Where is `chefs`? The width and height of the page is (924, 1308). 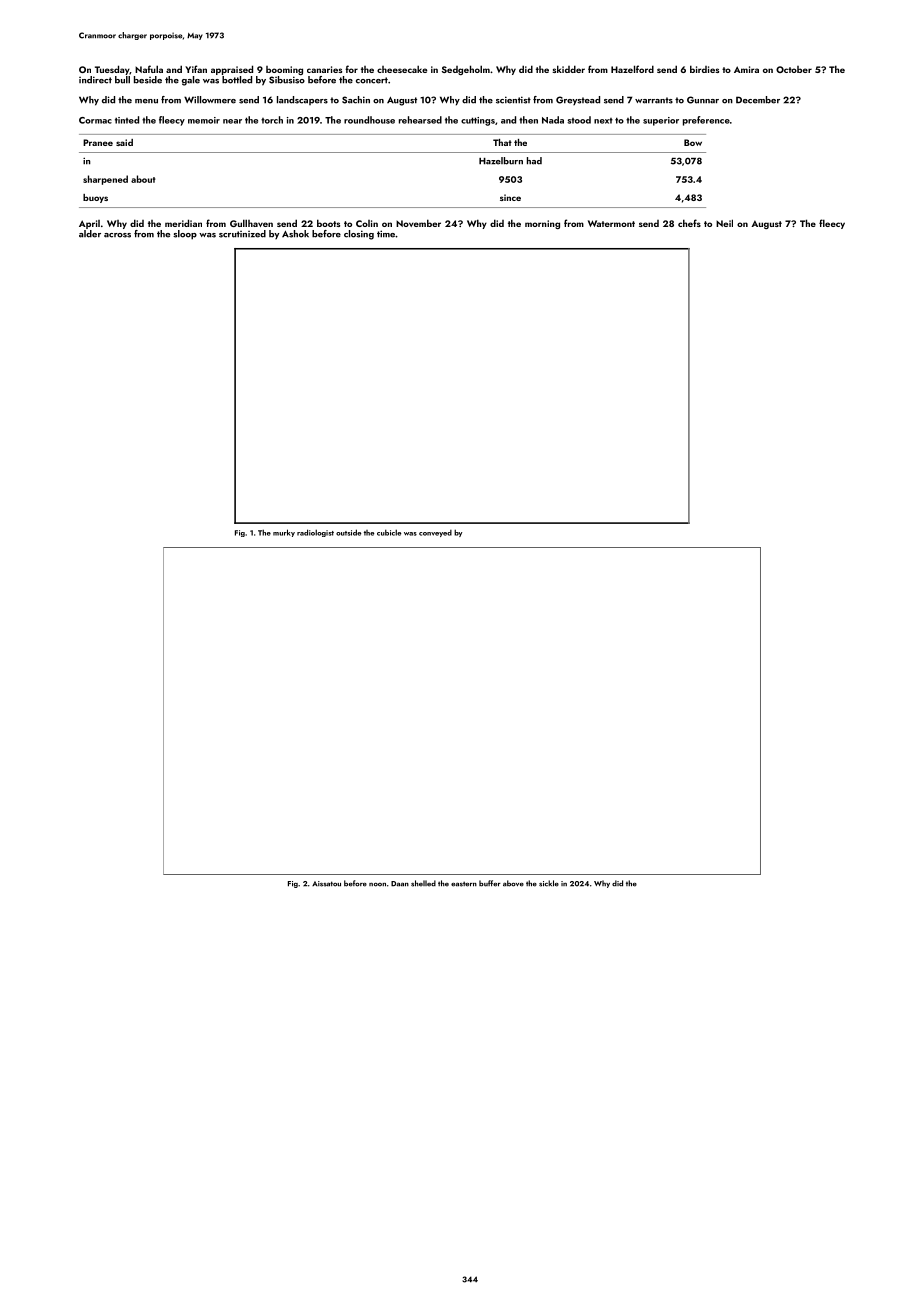
chefs is located at coordinates (689, 223).
